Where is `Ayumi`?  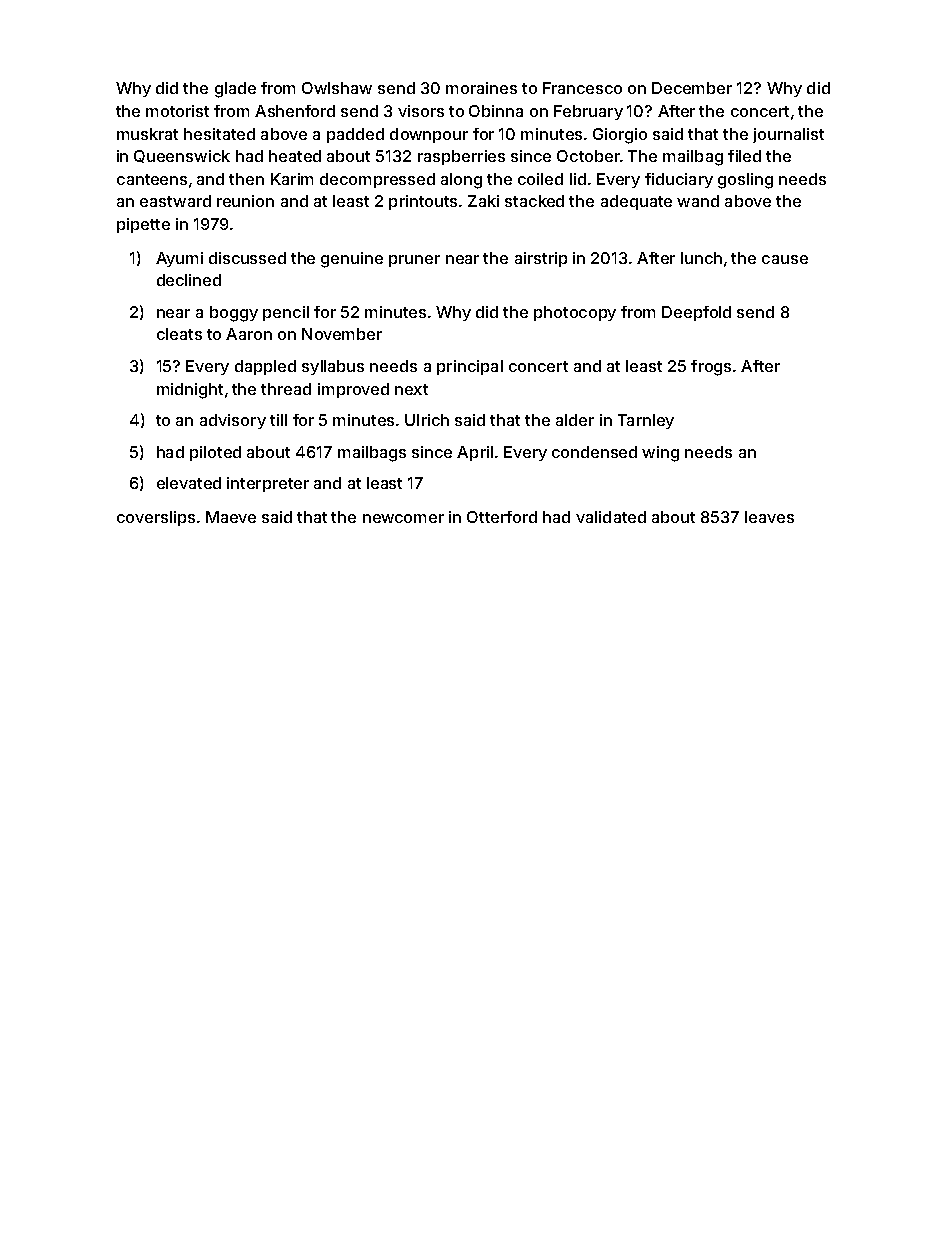 Ayumi is located at coordinates (179, 259).
